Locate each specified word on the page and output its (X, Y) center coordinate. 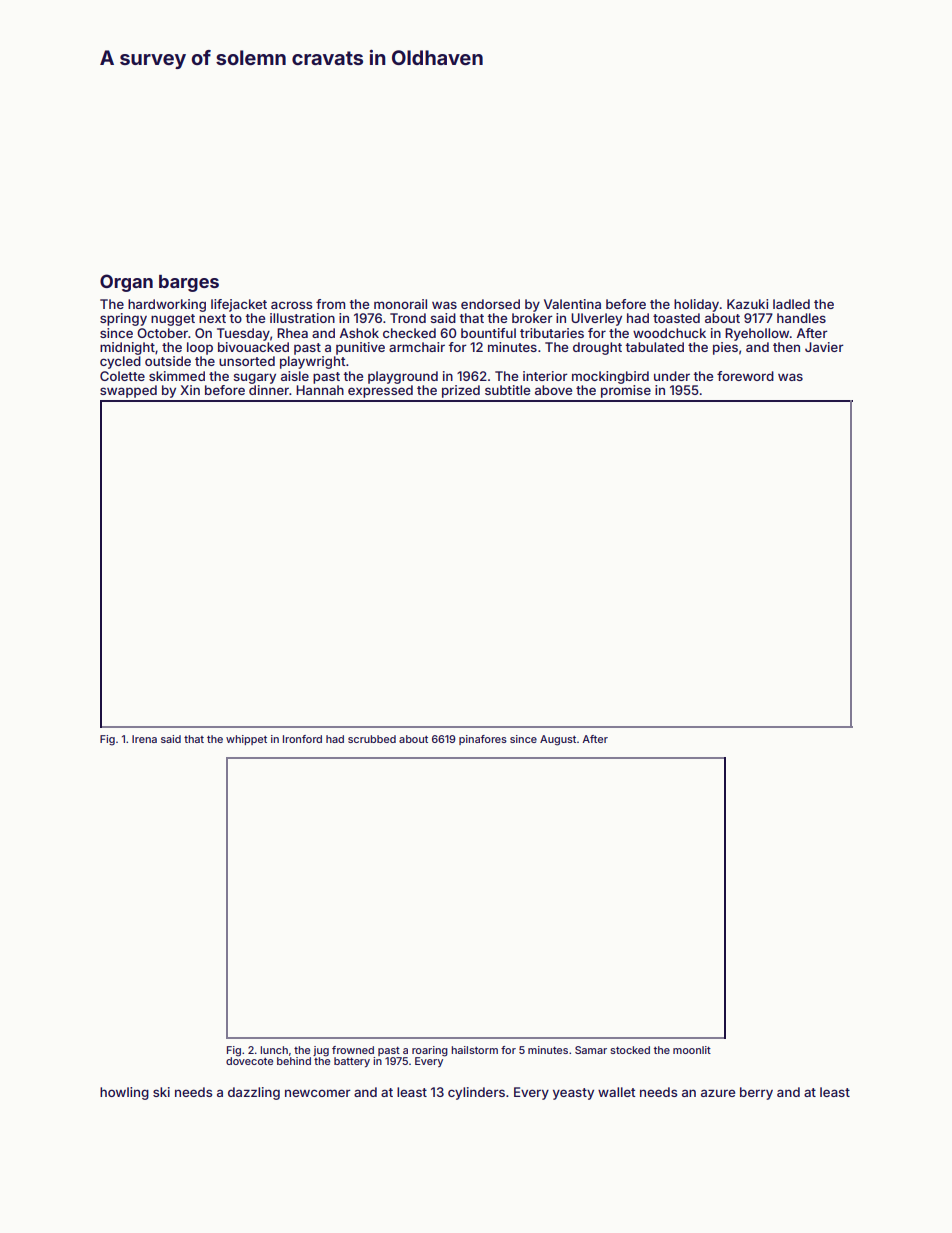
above (553, 390)
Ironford (302, 739)
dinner (269, 390)
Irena (144, 739)
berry (756, 1093)
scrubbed (372, 739)
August (558, 740)
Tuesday (243, 334)
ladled (791, 304)
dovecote (249, 1061)
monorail (400, 304)
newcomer (318, 1093)
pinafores (483, 740)
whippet (246, 740)
